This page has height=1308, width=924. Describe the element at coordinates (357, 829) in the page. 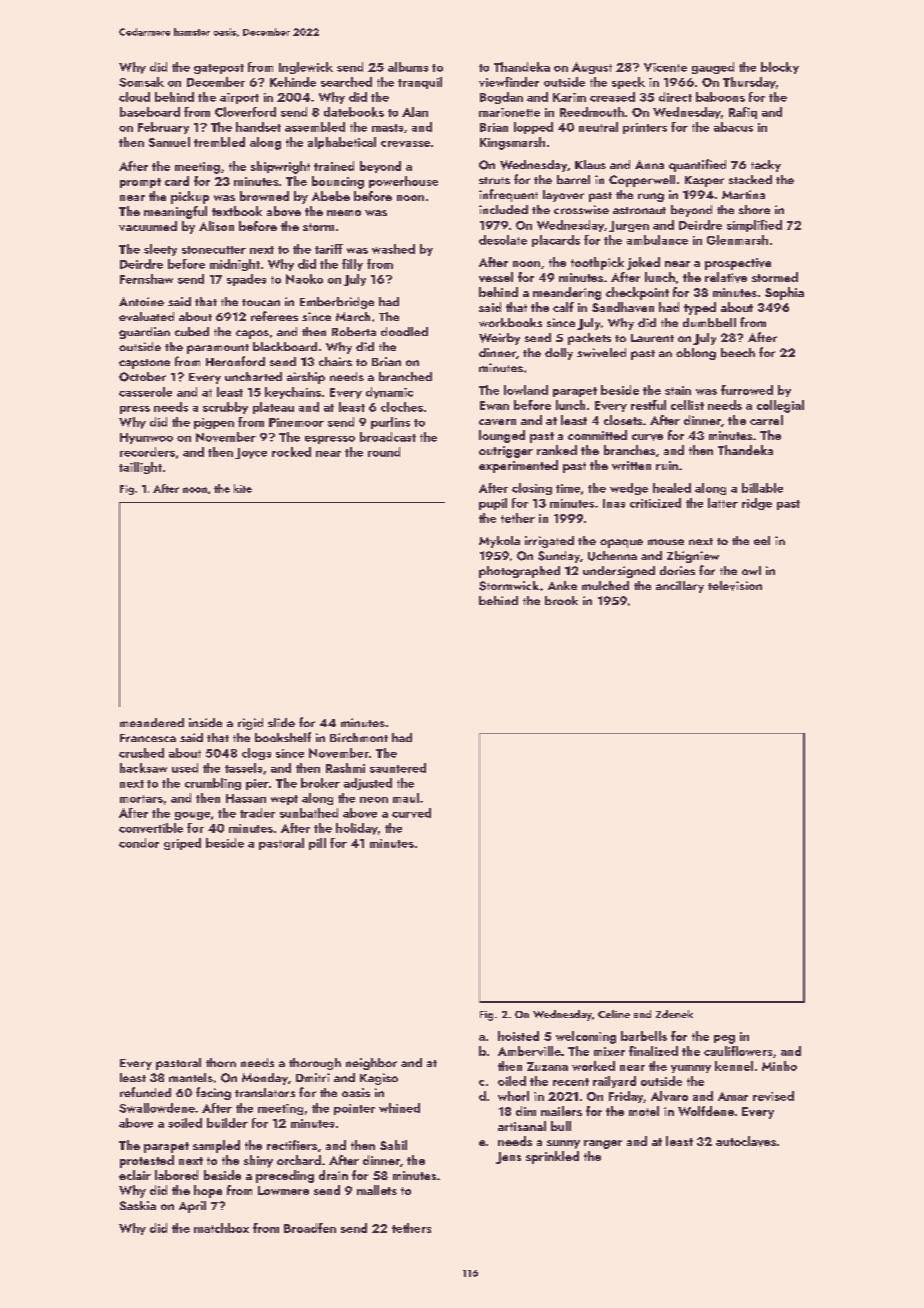

I see `holiday` at that location.
